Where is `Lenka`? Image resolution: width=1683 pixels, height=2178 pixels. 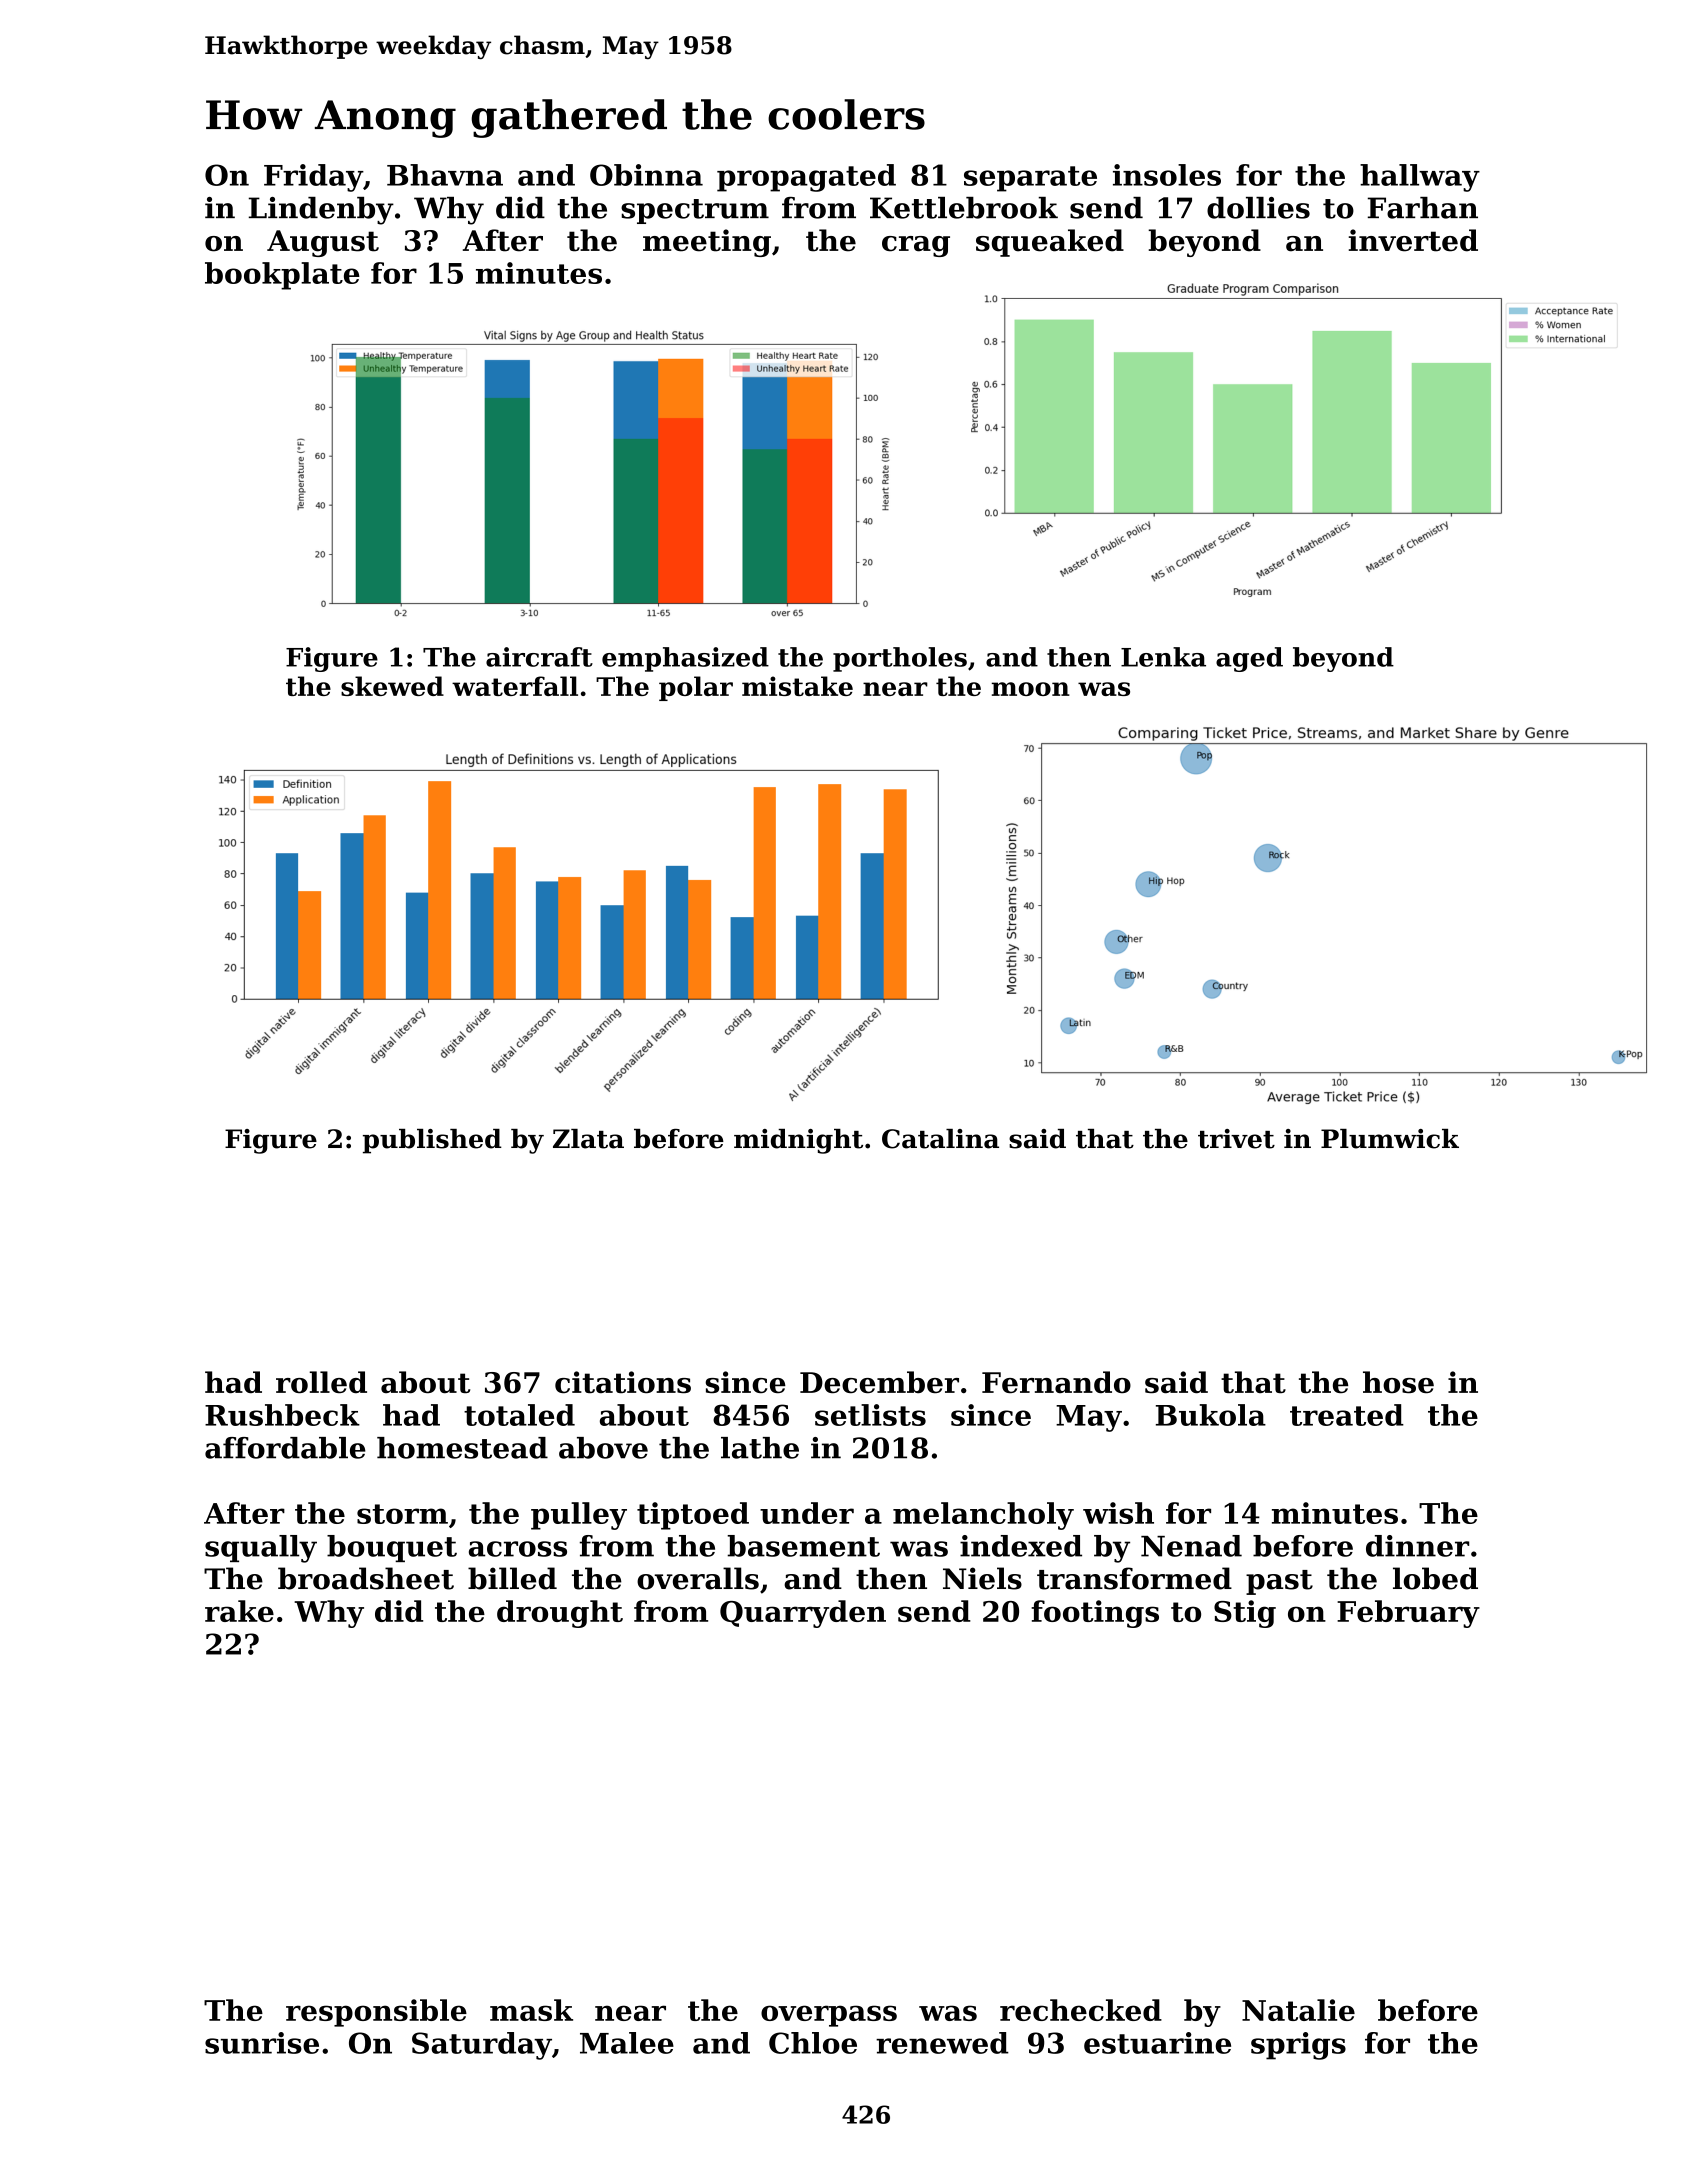 Lenka is located at coordinates (1163, 657).
